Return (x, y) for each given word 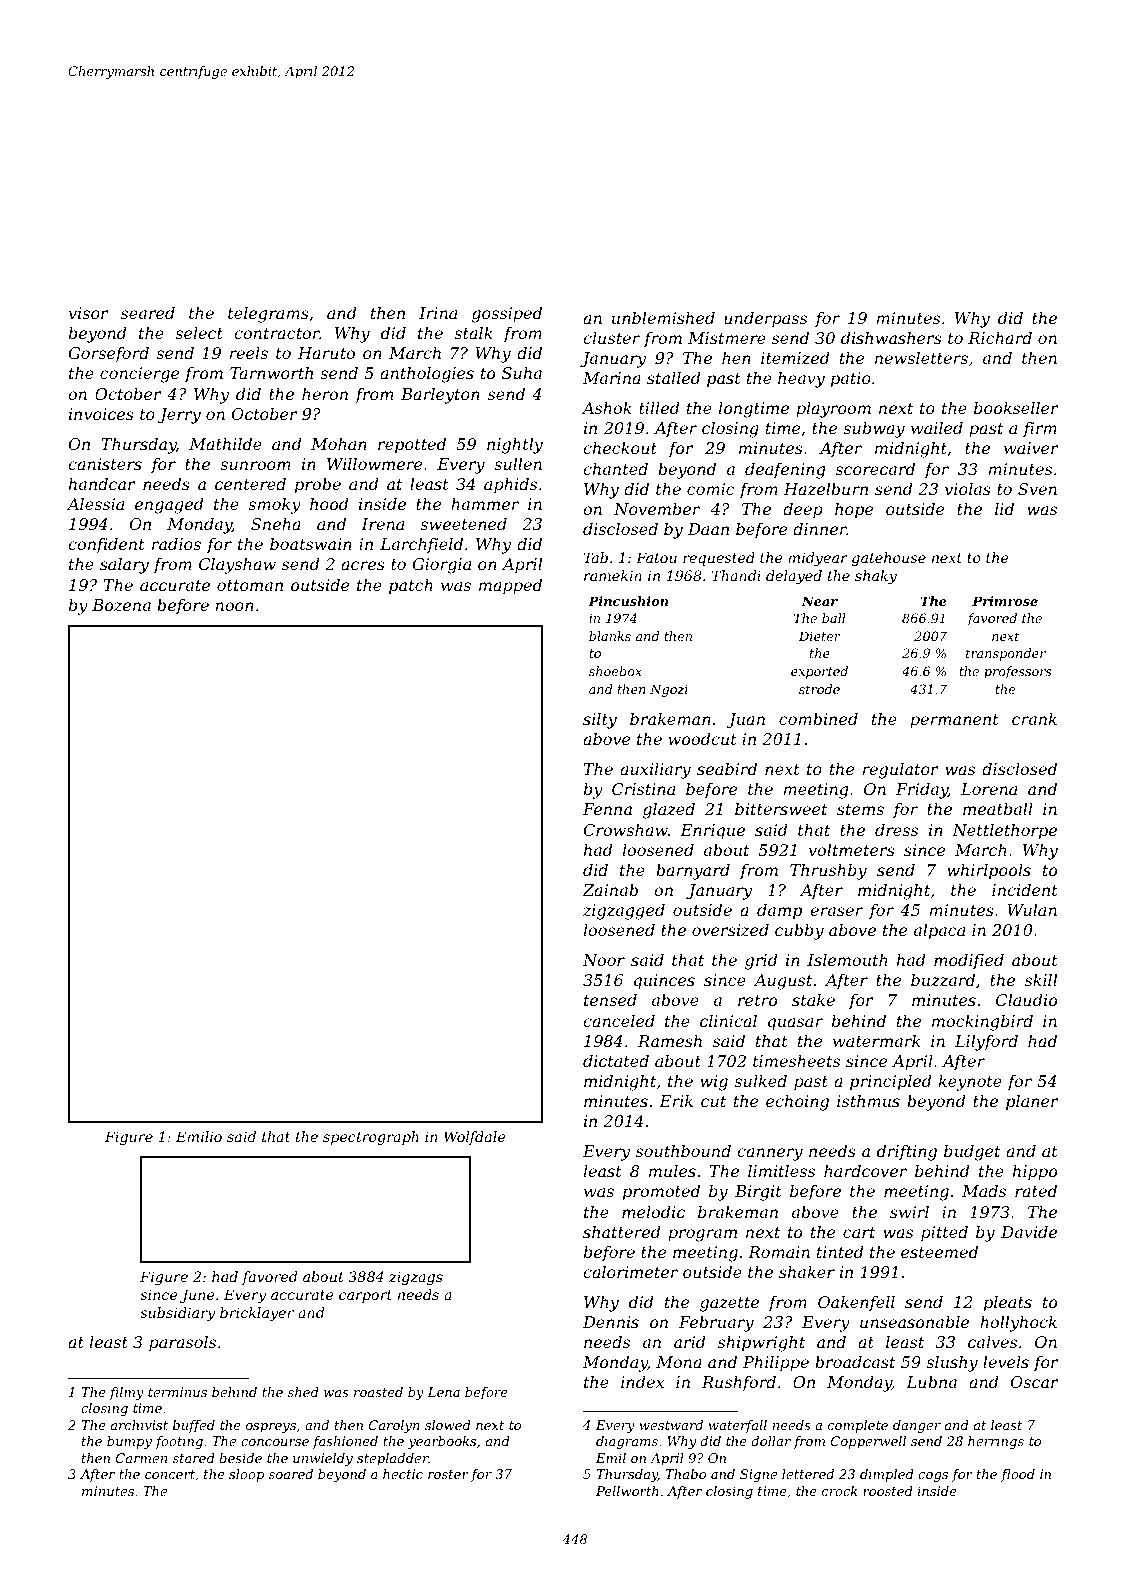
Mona (679, 1362)
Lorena (989, 789)
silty (600, 721)
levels (1006, 1362)
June (197, 1296)
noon (234, 606)
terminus (177, 1392)
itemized (795, 358)
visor (89, 313)
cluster (611, 338)
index (642, 1382)
